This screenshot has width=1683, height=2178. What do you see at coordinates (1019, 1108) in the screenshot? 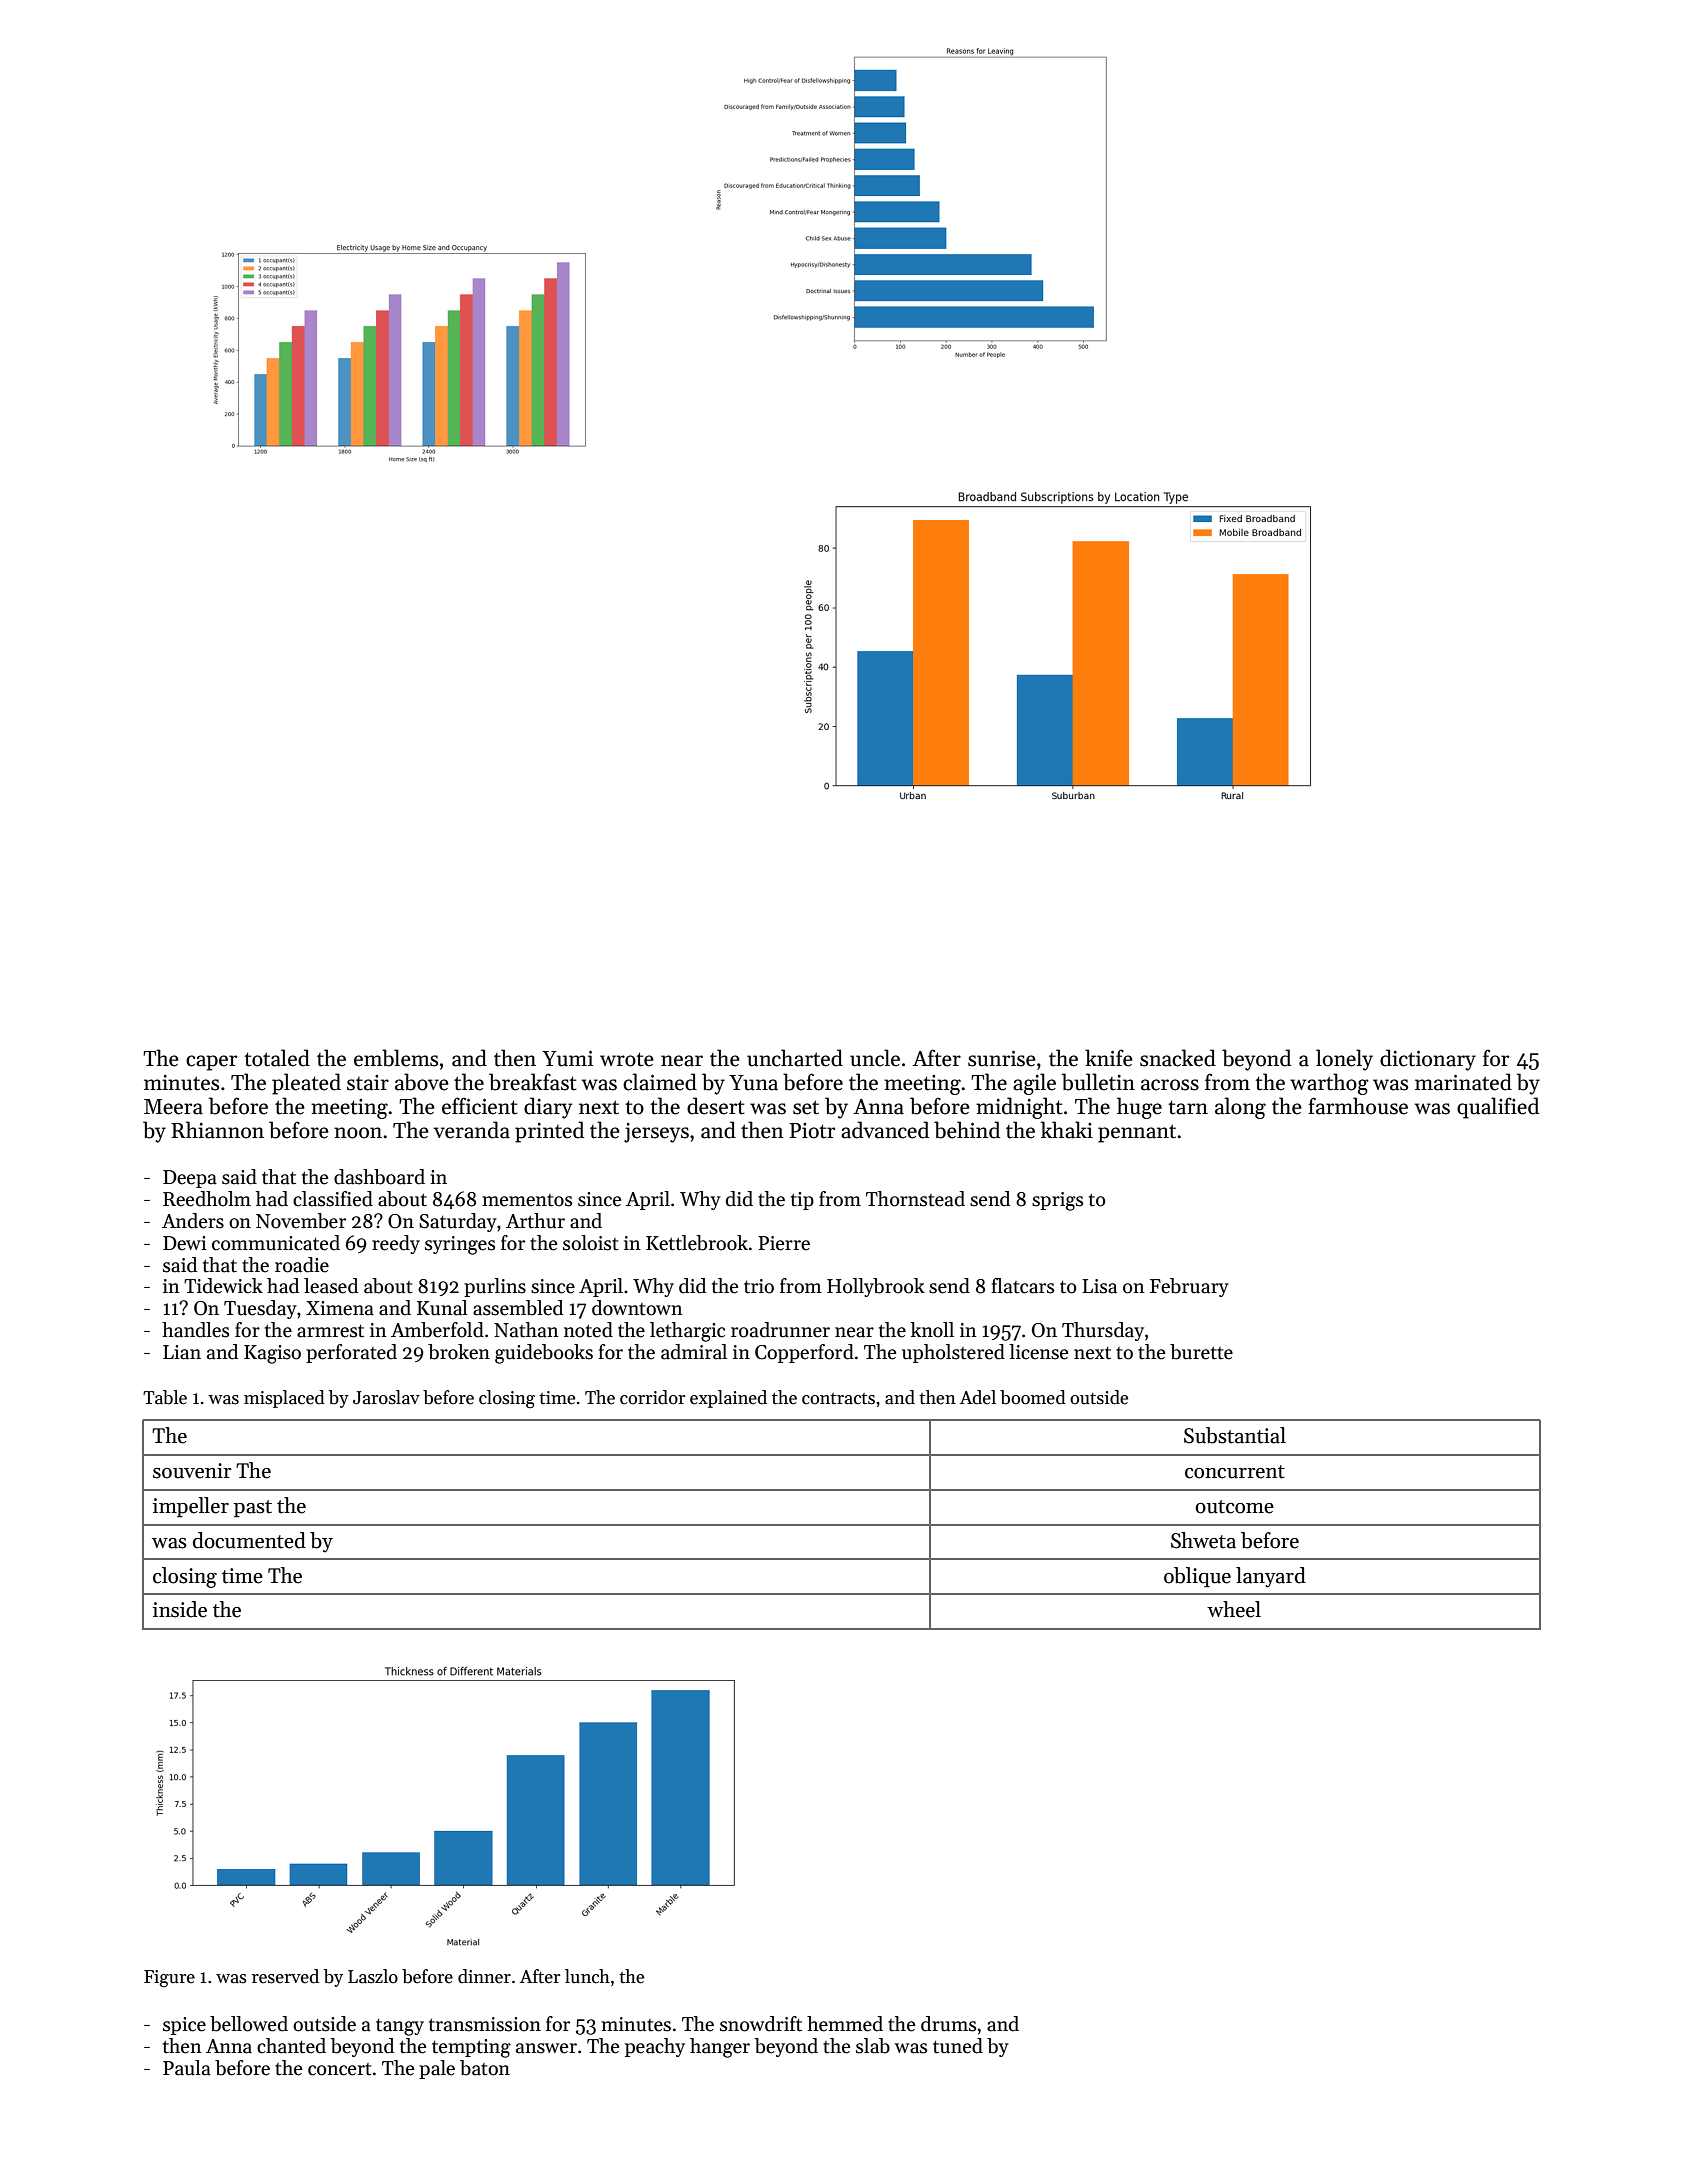
I see `midnight` at bounding box center [1019, 1108].
